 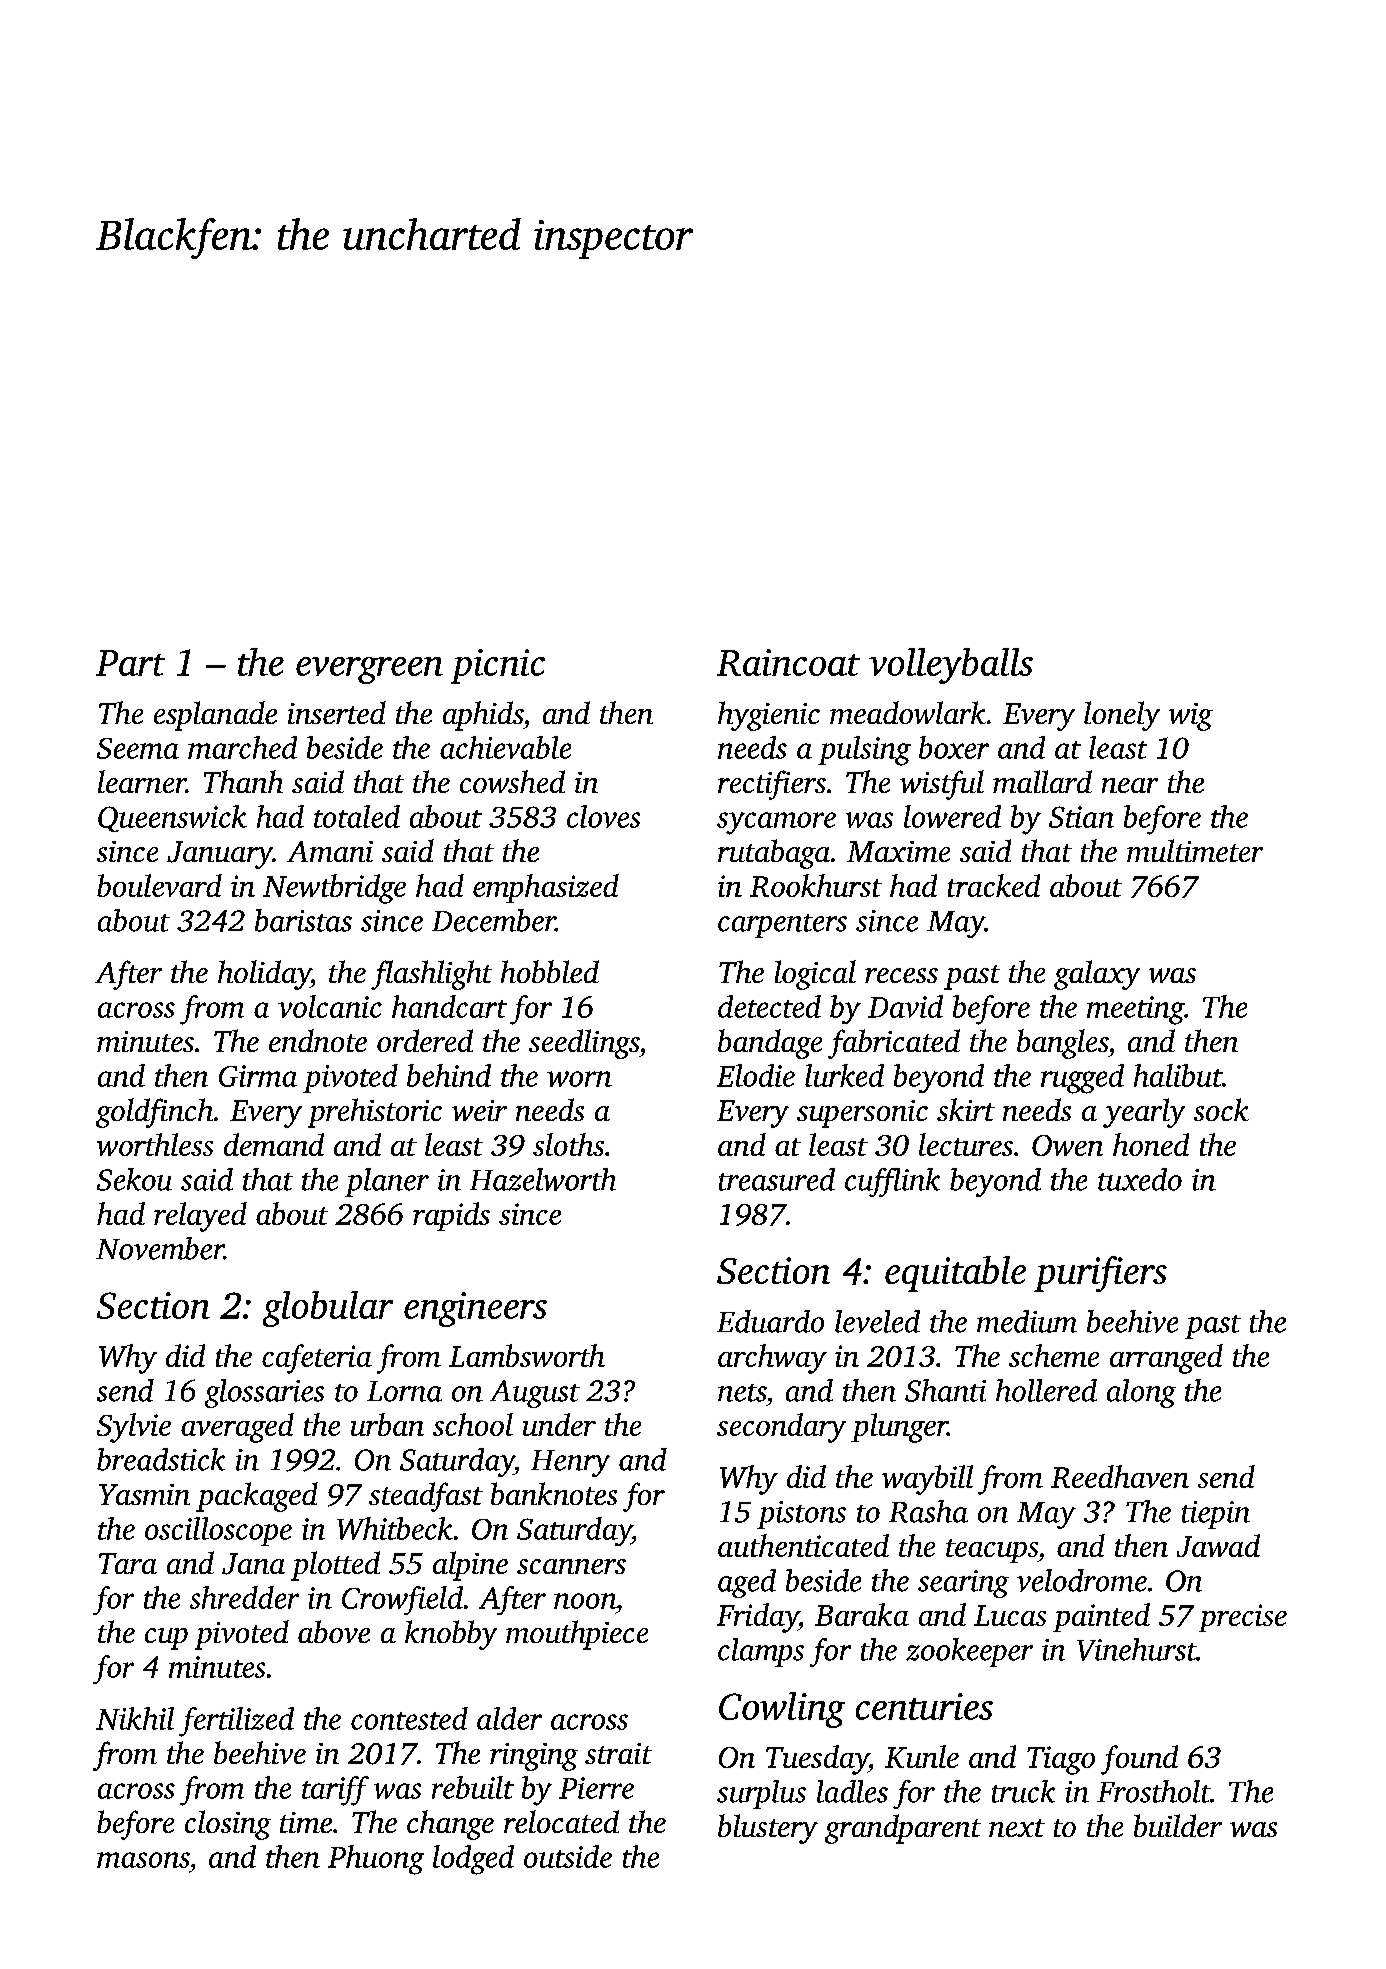 I want to click on volleyballs, so click(x=951, y=666).
